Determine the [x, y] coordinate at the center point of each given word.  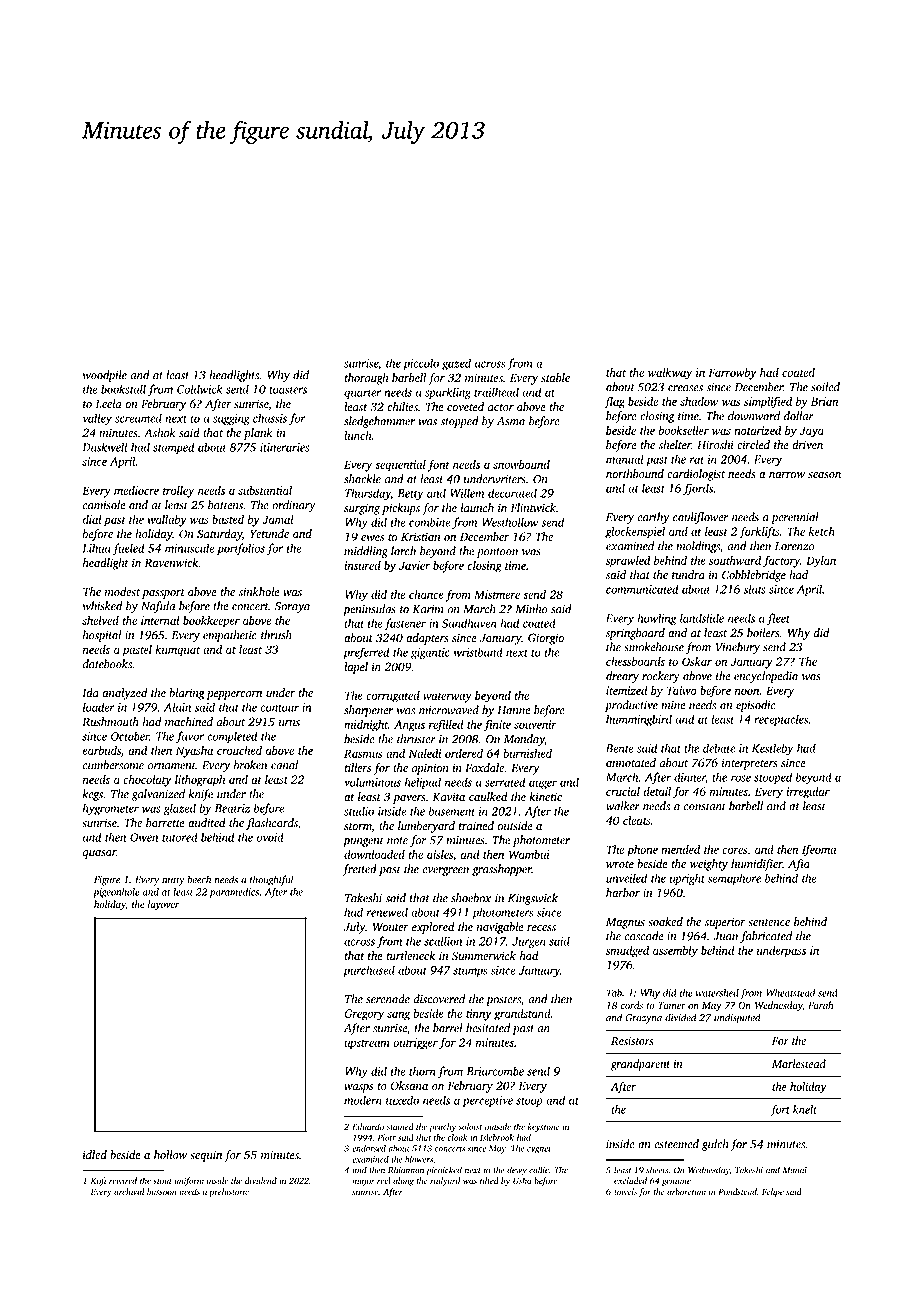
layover [163, 905]
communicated [642, 589]
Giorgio [546, 639]
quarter [362, 394]
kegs [92, 795]
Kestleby [772, 749]
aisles [440, 854]
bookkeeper [211, 622]
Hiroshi [715, 445]
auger [543, 785]
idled [95, 1155]
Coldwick [200, 389]
